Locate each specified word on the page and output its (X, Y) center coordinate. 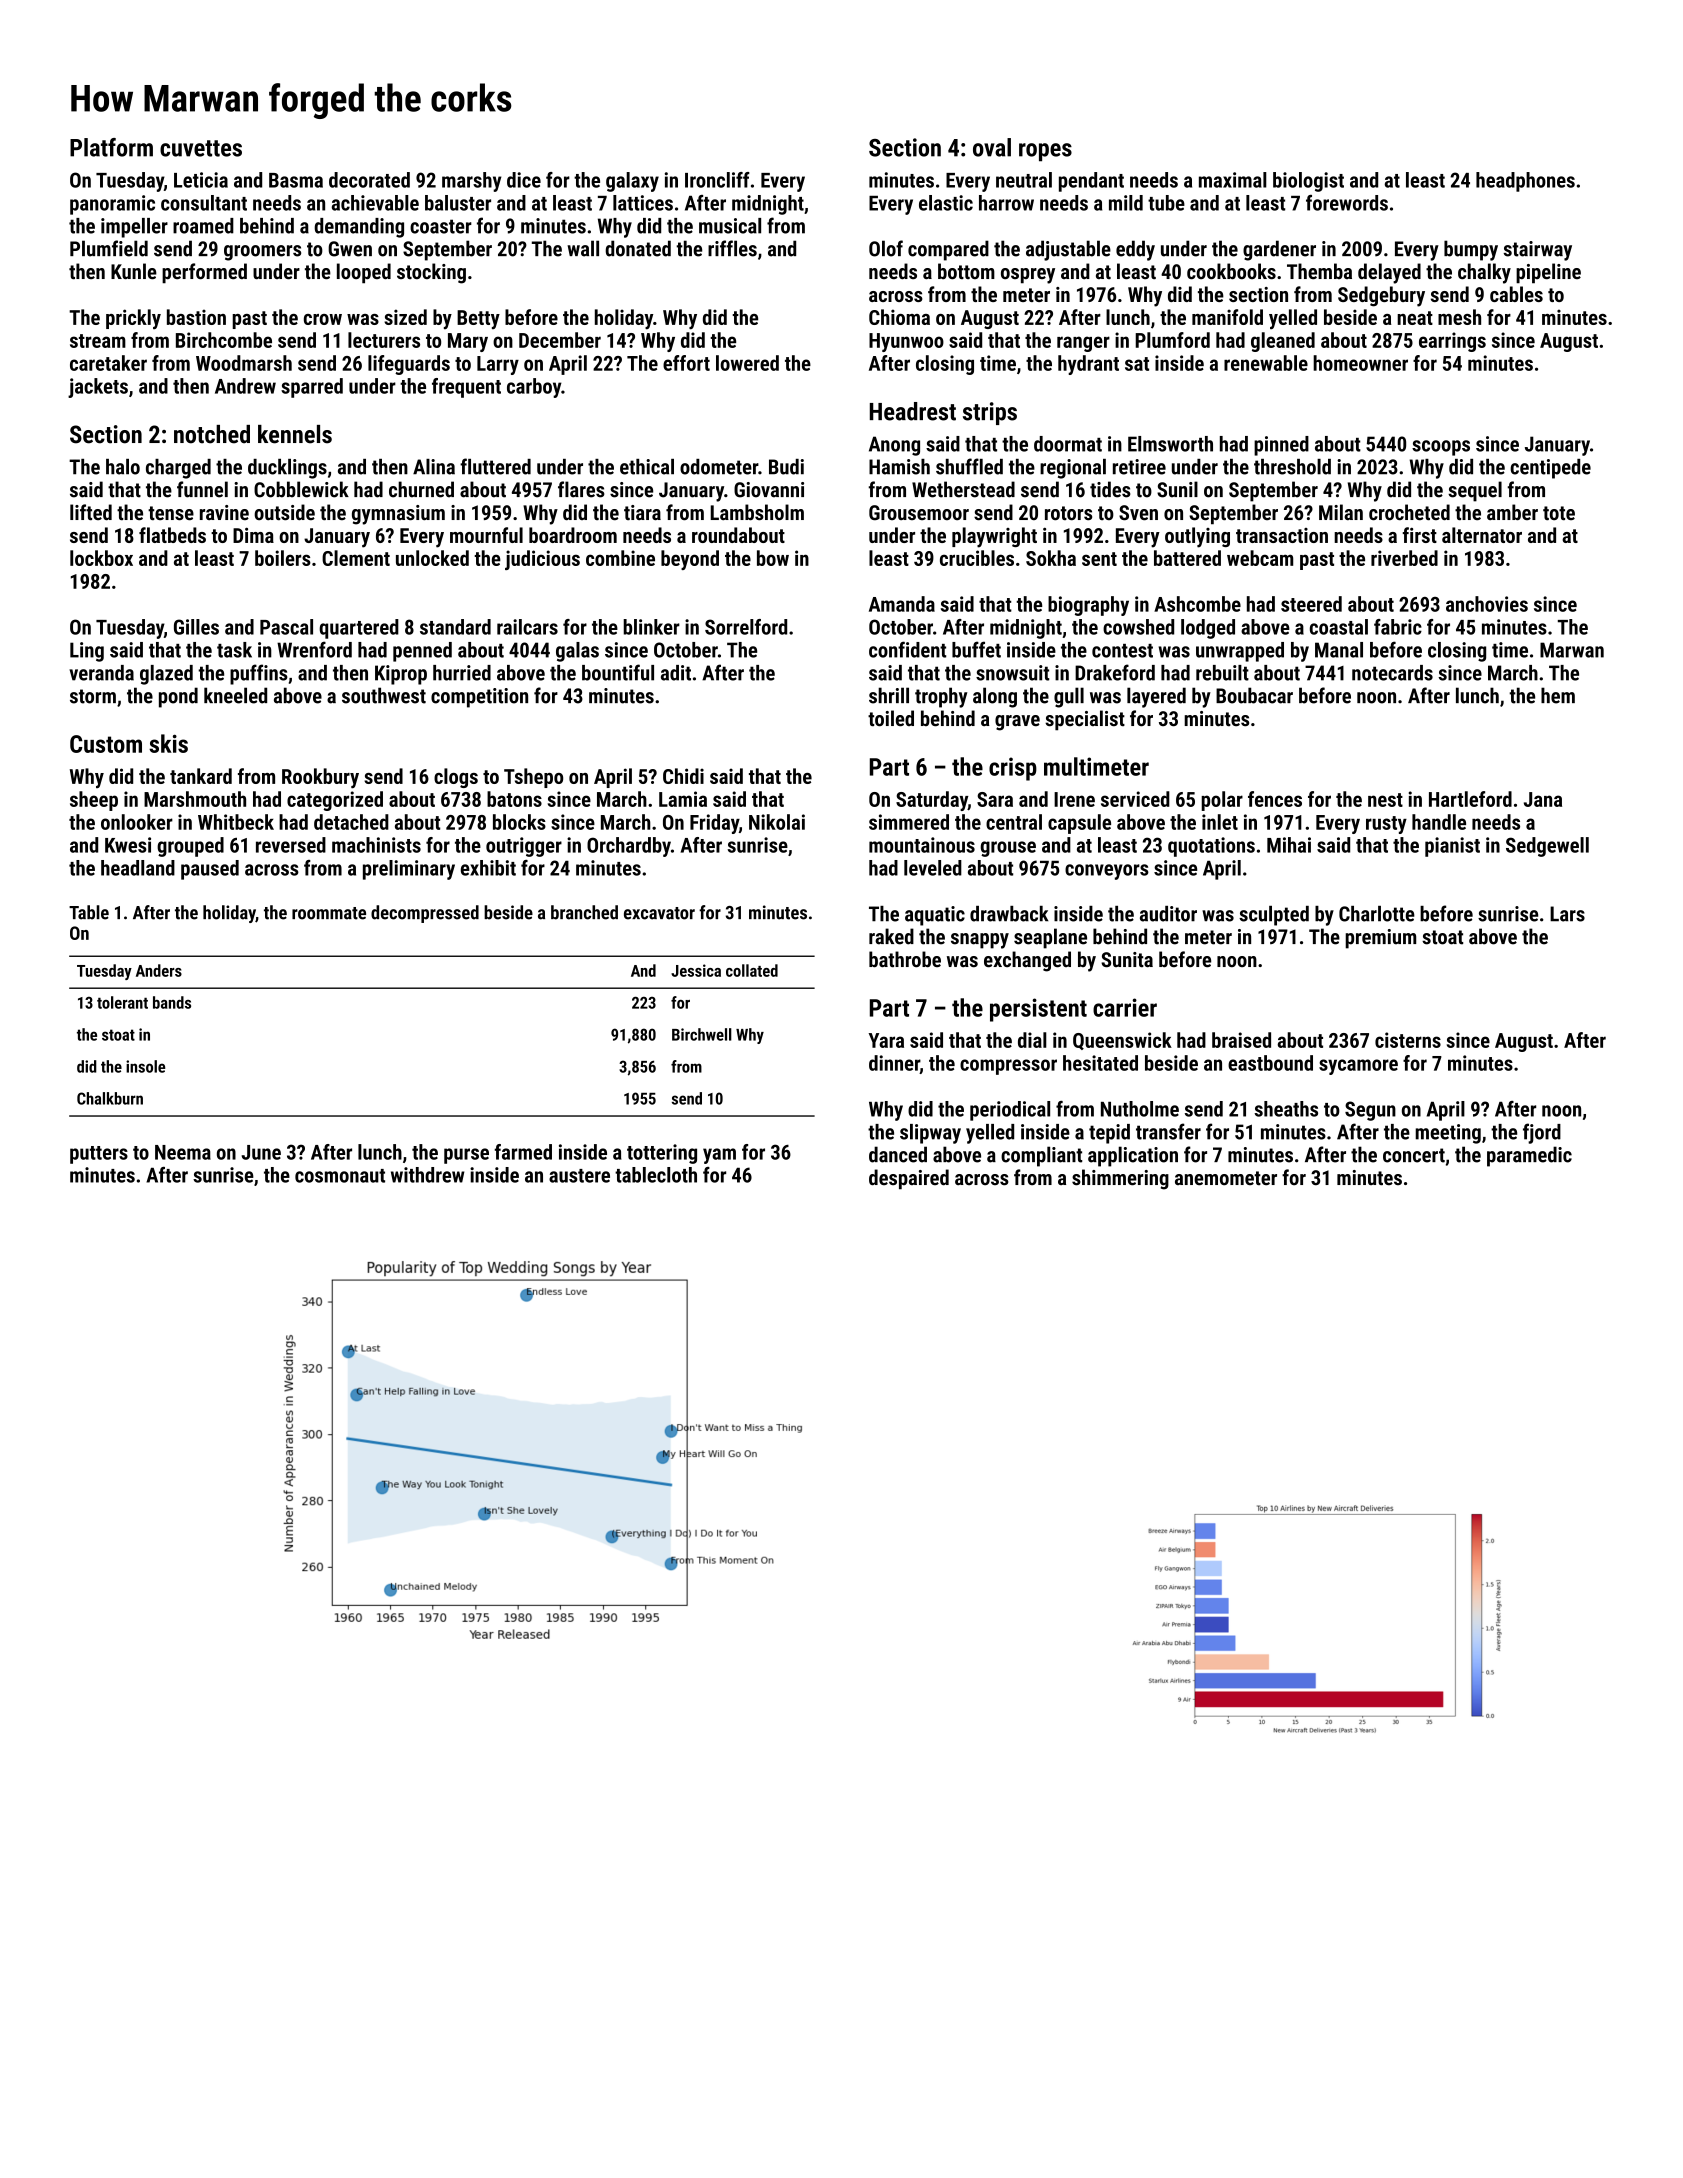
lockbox (101, 558)
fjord (1542, 1133)
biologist (1308, 182)
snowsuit (1012, 673)
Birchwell (702, 1034)
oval (992, 147)
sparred (312, 388)
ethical (647, 467)
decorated (369, 180)
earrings (1452, 342)
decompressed (425, 914)
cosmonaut (340, 1176)
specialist (1085, 720)
